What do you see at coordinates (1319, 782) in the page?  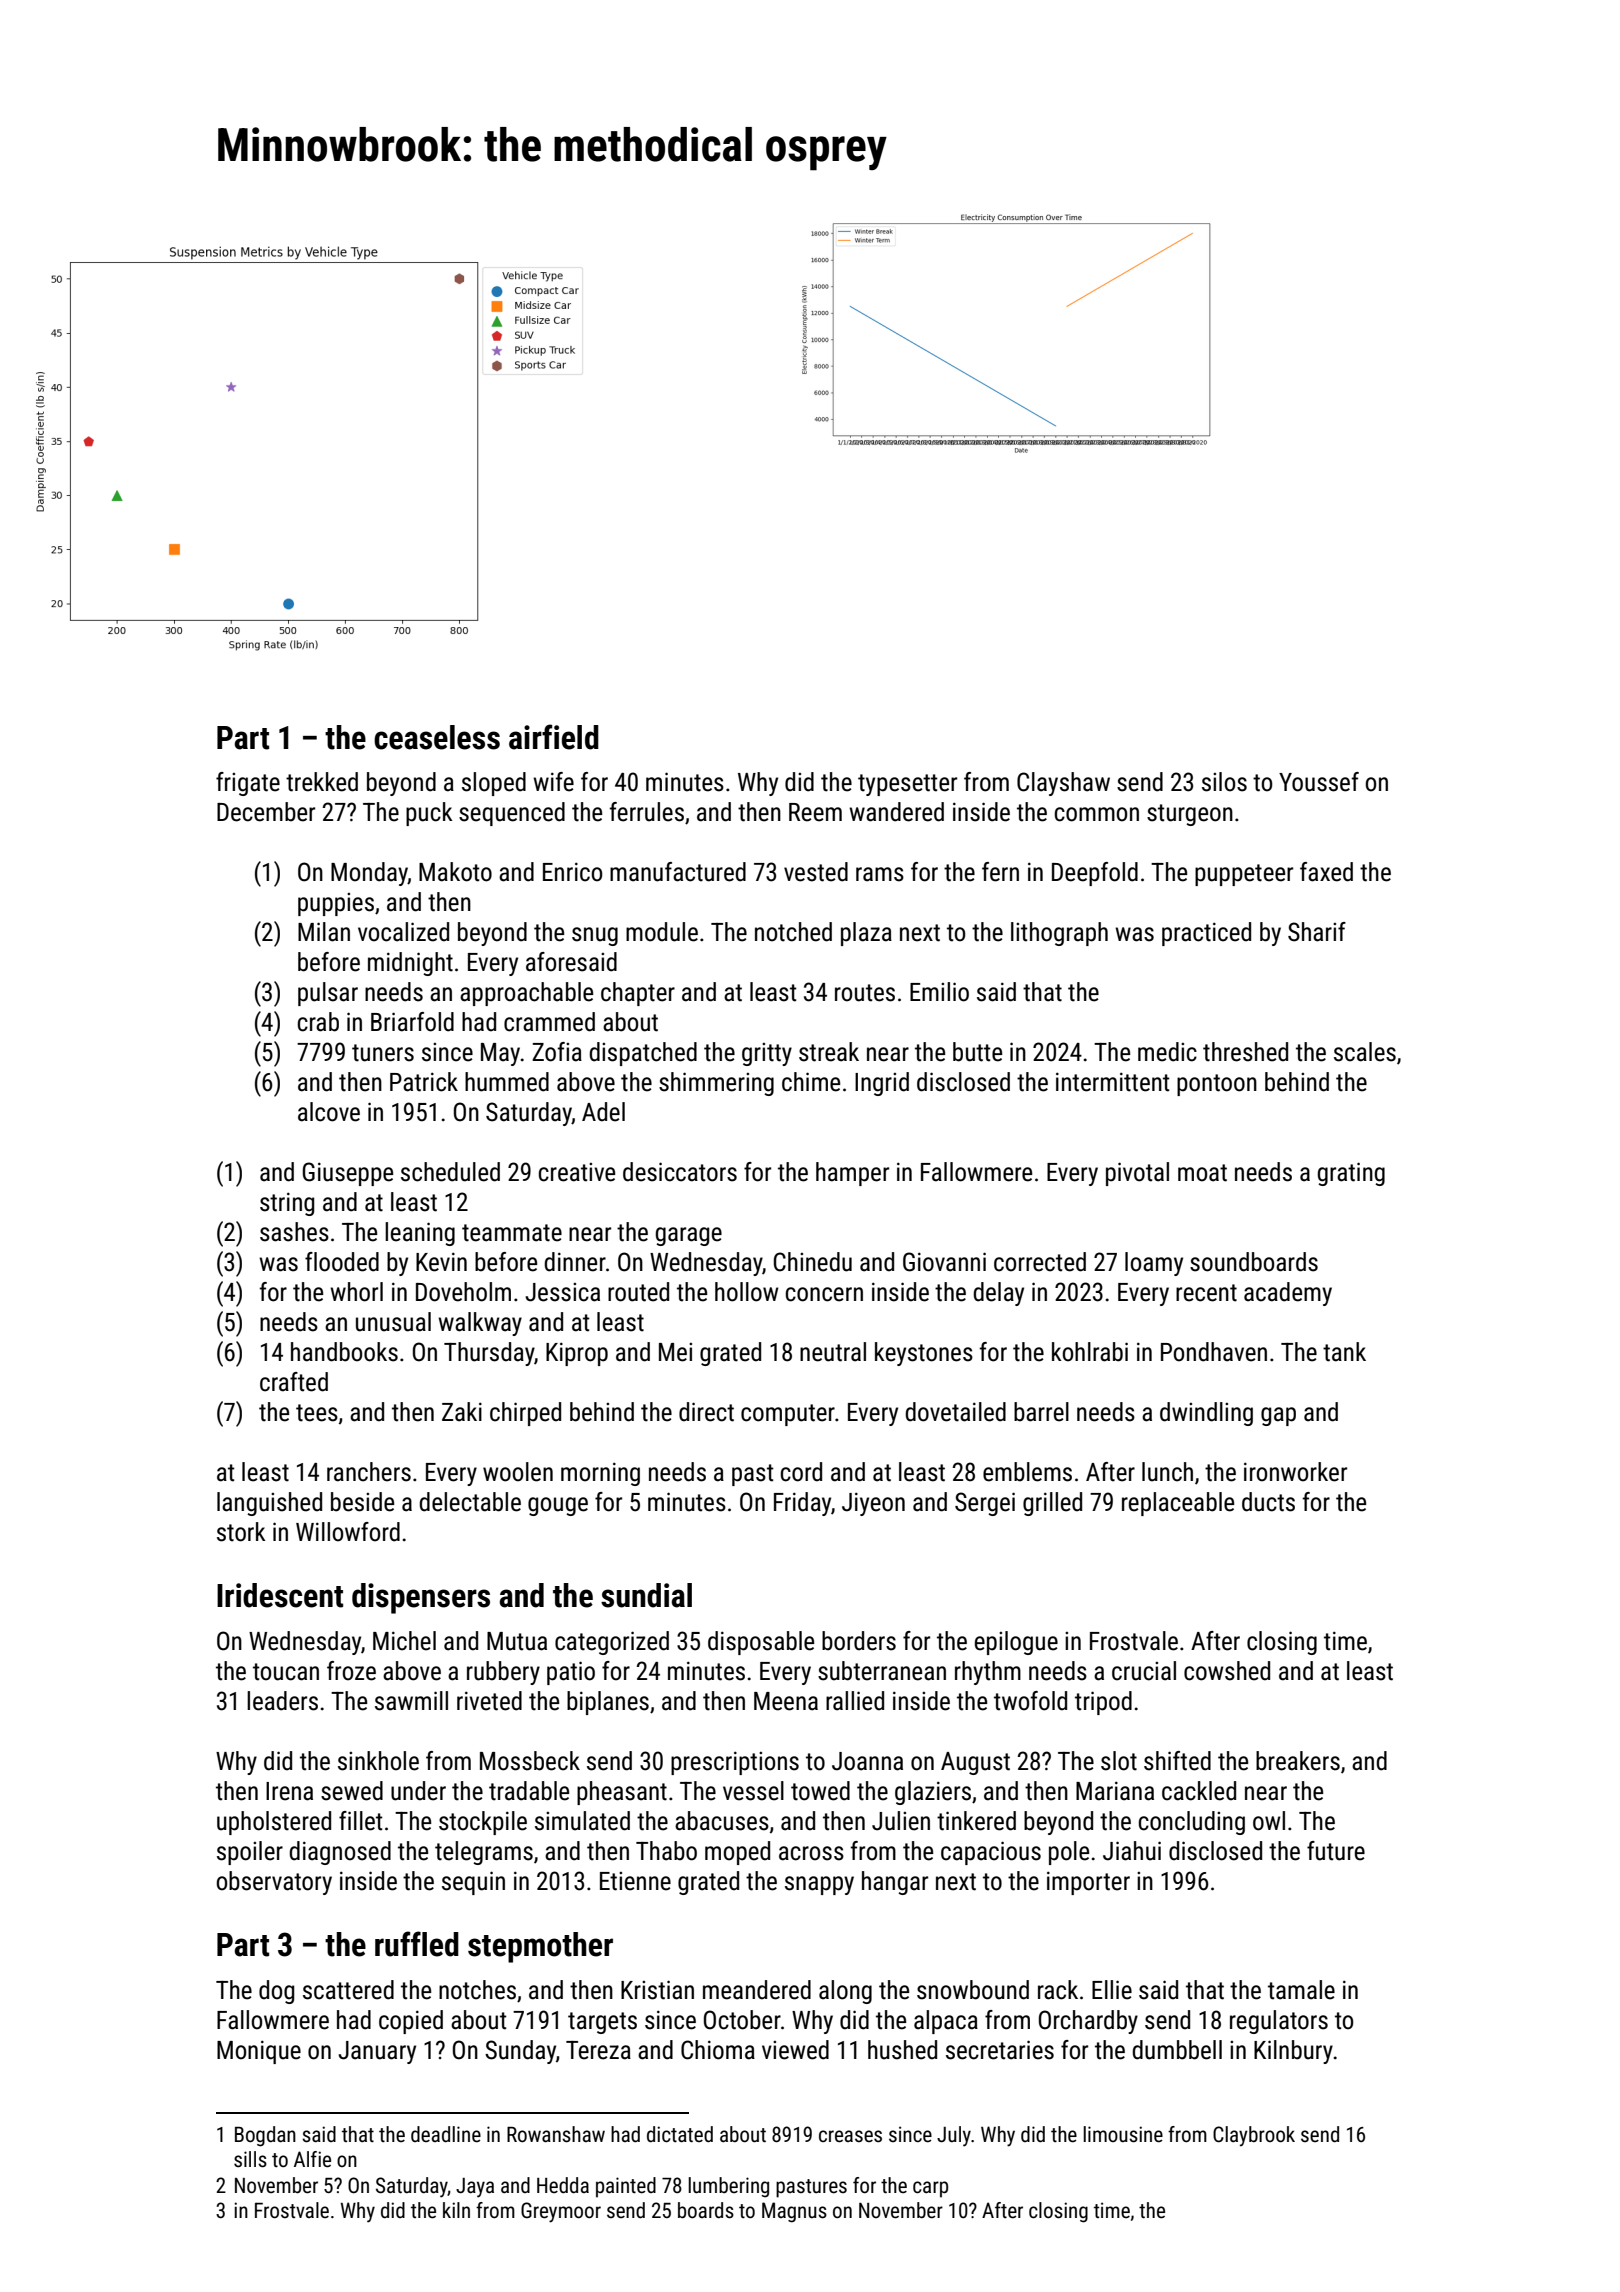 I see `Youssef` at bounding box center [1319, 782].
